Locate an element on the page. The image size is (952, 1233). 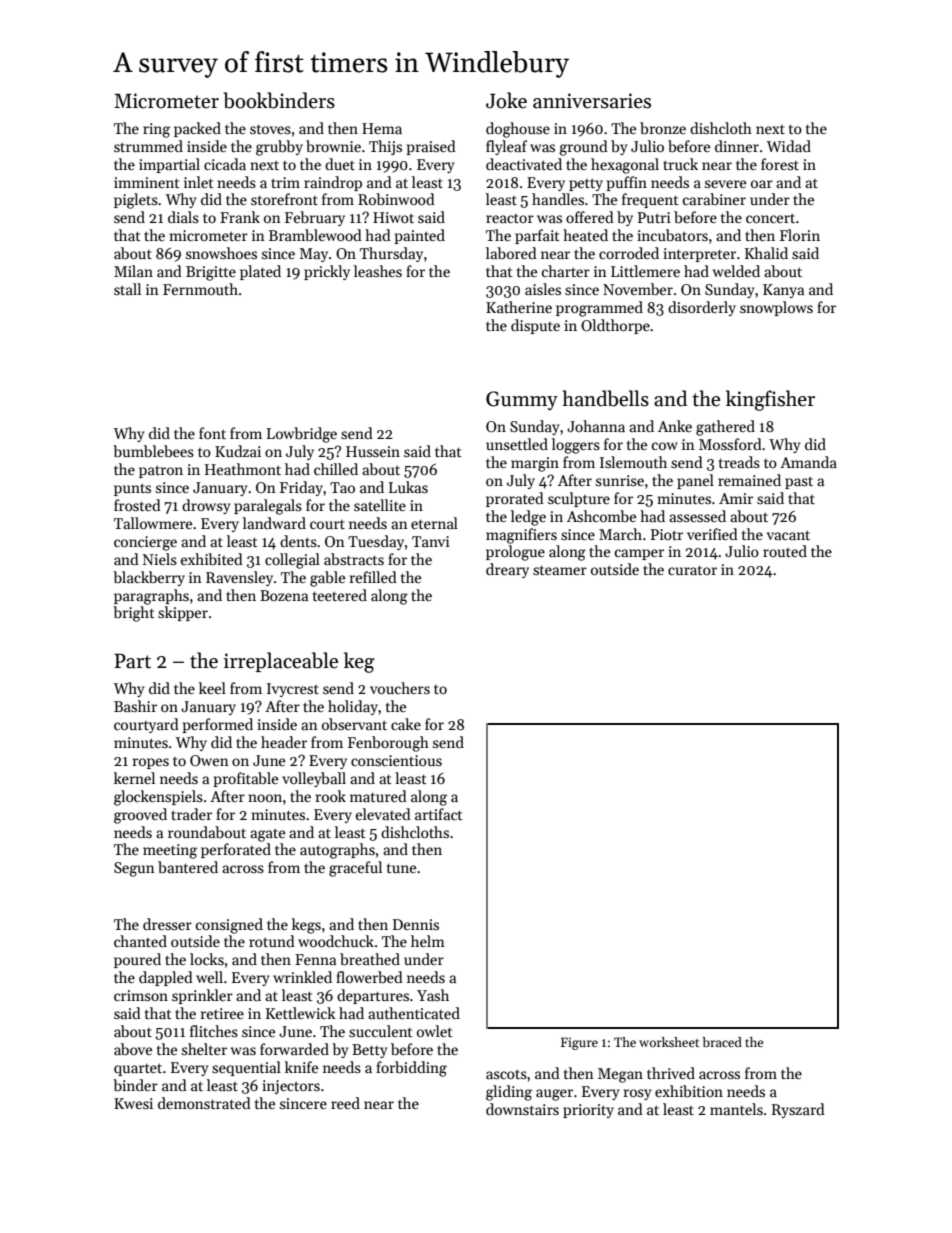
Kudzai is located at coordinates (238, 451).
